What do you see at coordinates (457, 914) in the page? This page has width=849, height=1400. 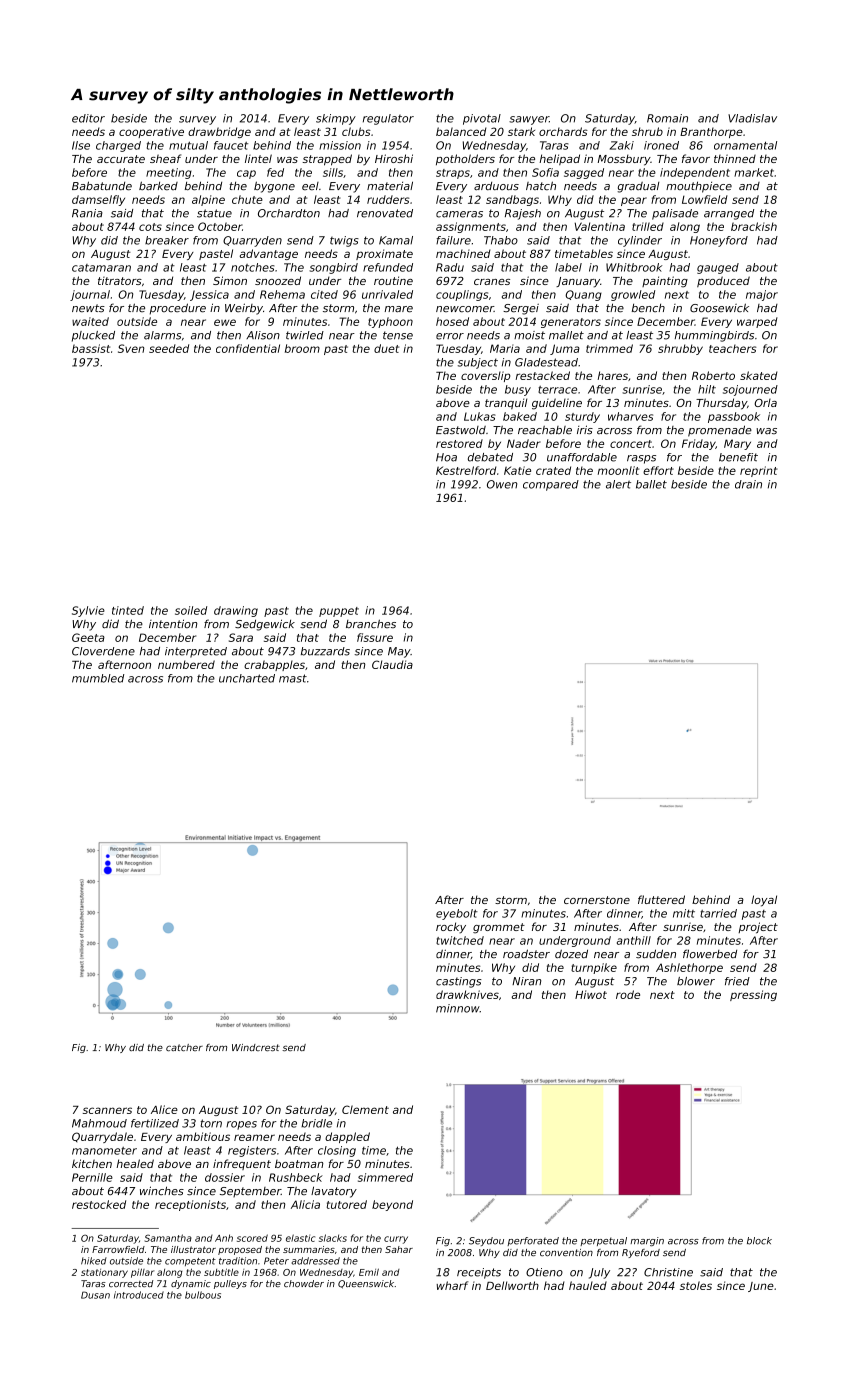 I see `eyebolt` at bounding box center [457, 914].
